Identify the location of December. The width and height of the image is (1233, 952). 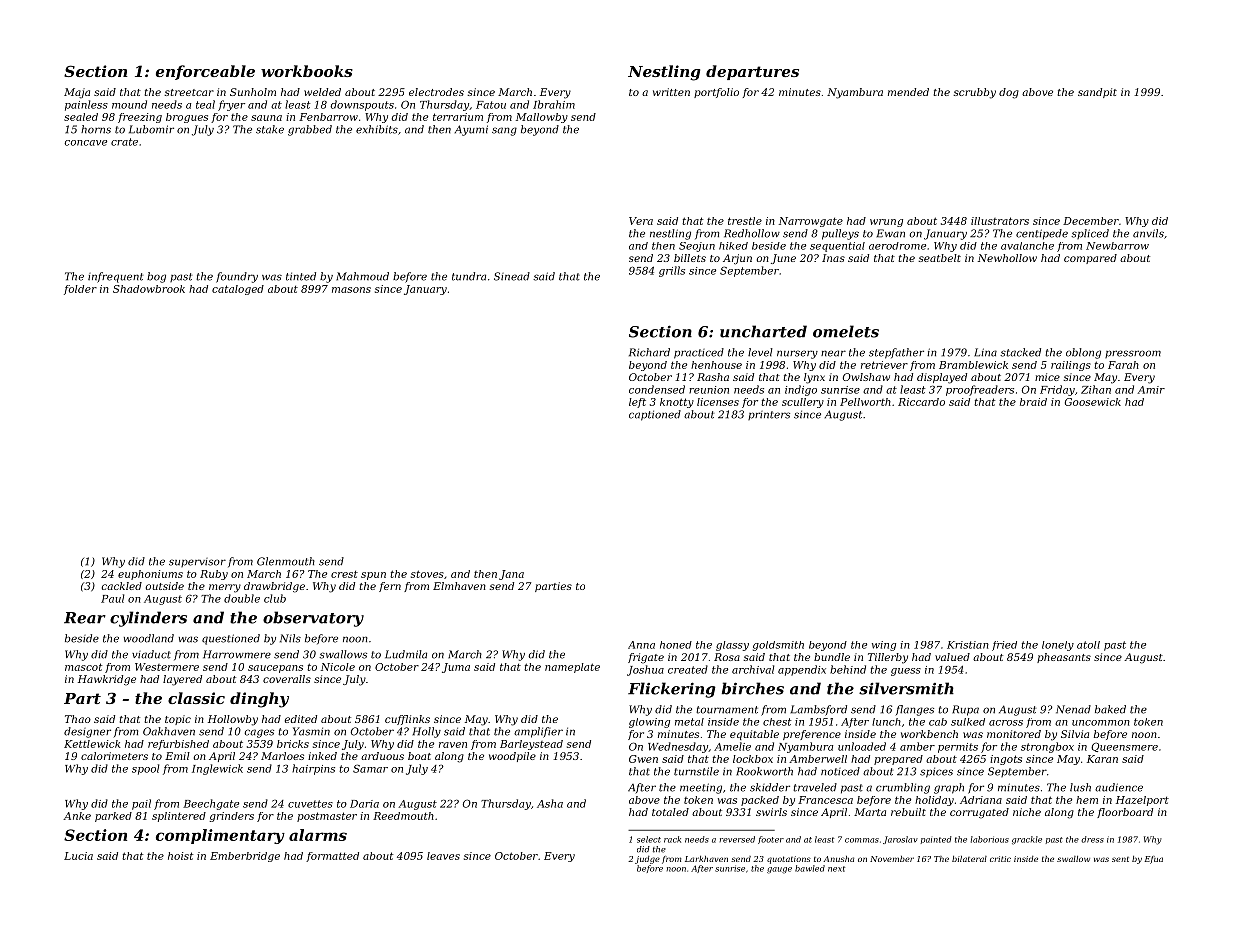
(1091, 221).
